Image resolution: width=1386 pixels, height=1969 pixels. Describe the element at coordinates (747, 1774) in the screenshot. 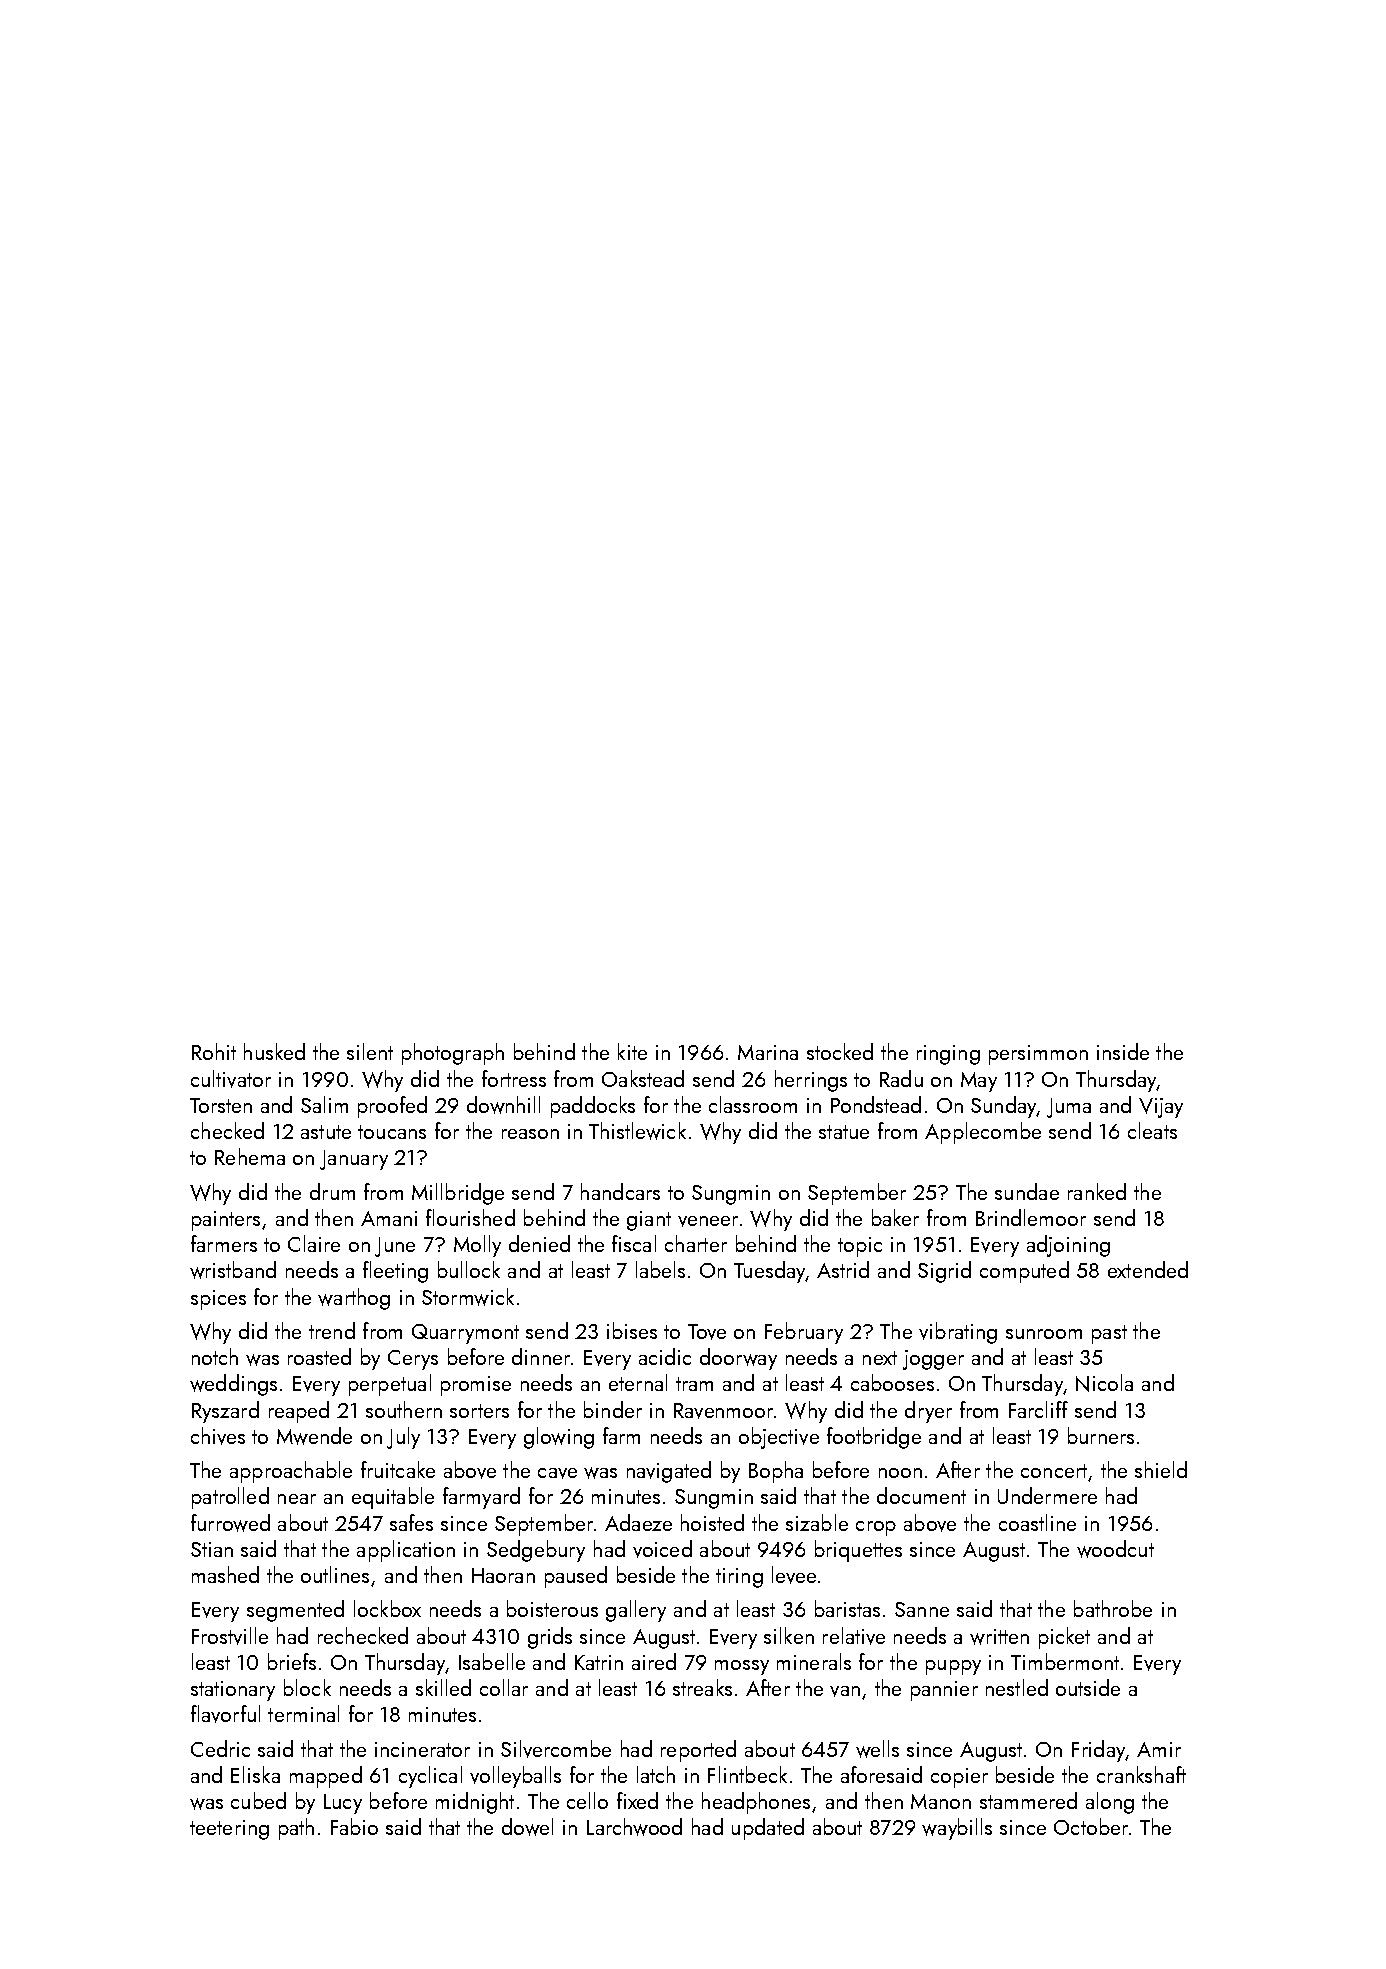

I see `Flintbeck` at that location.
